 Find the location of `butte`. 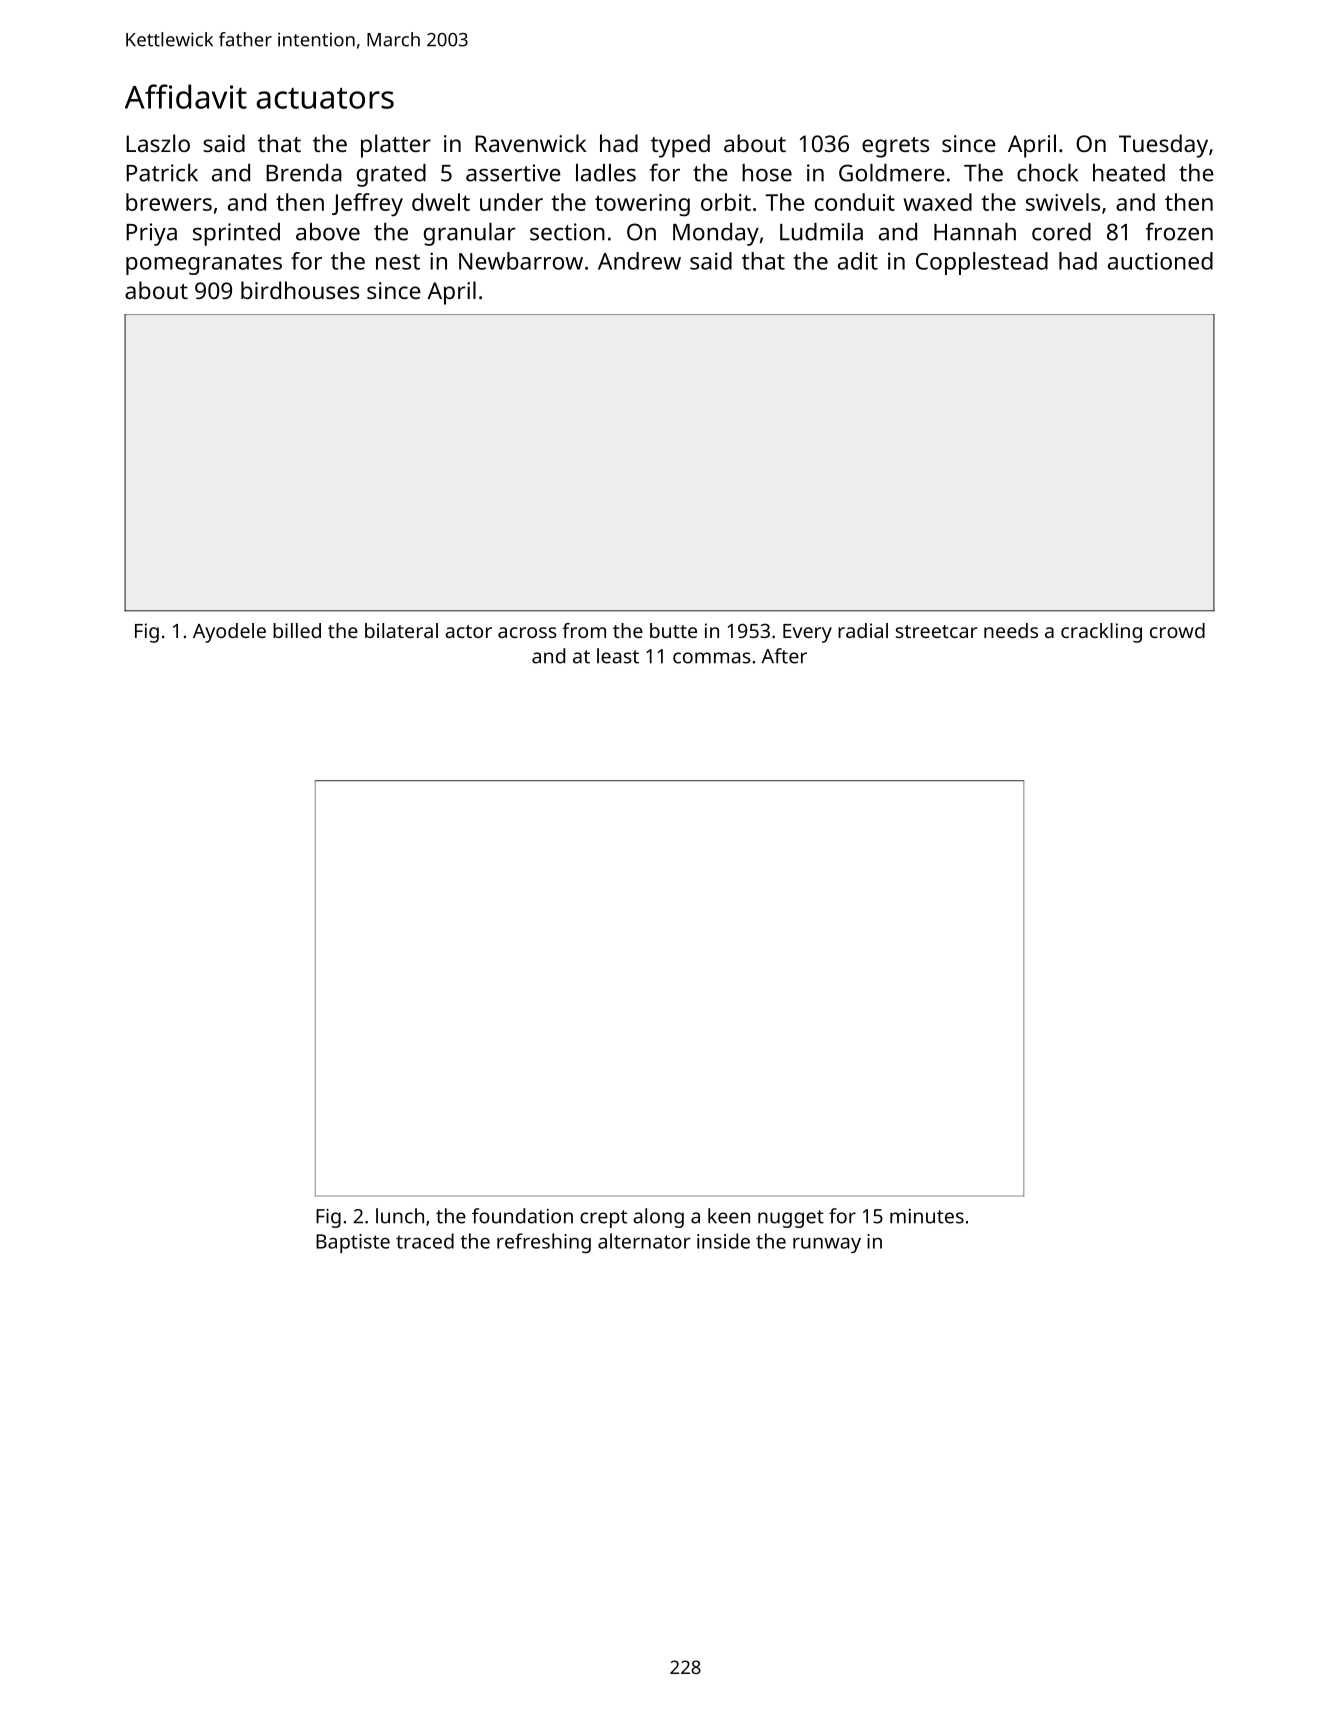

butte is located at coordinates (673, 630).
